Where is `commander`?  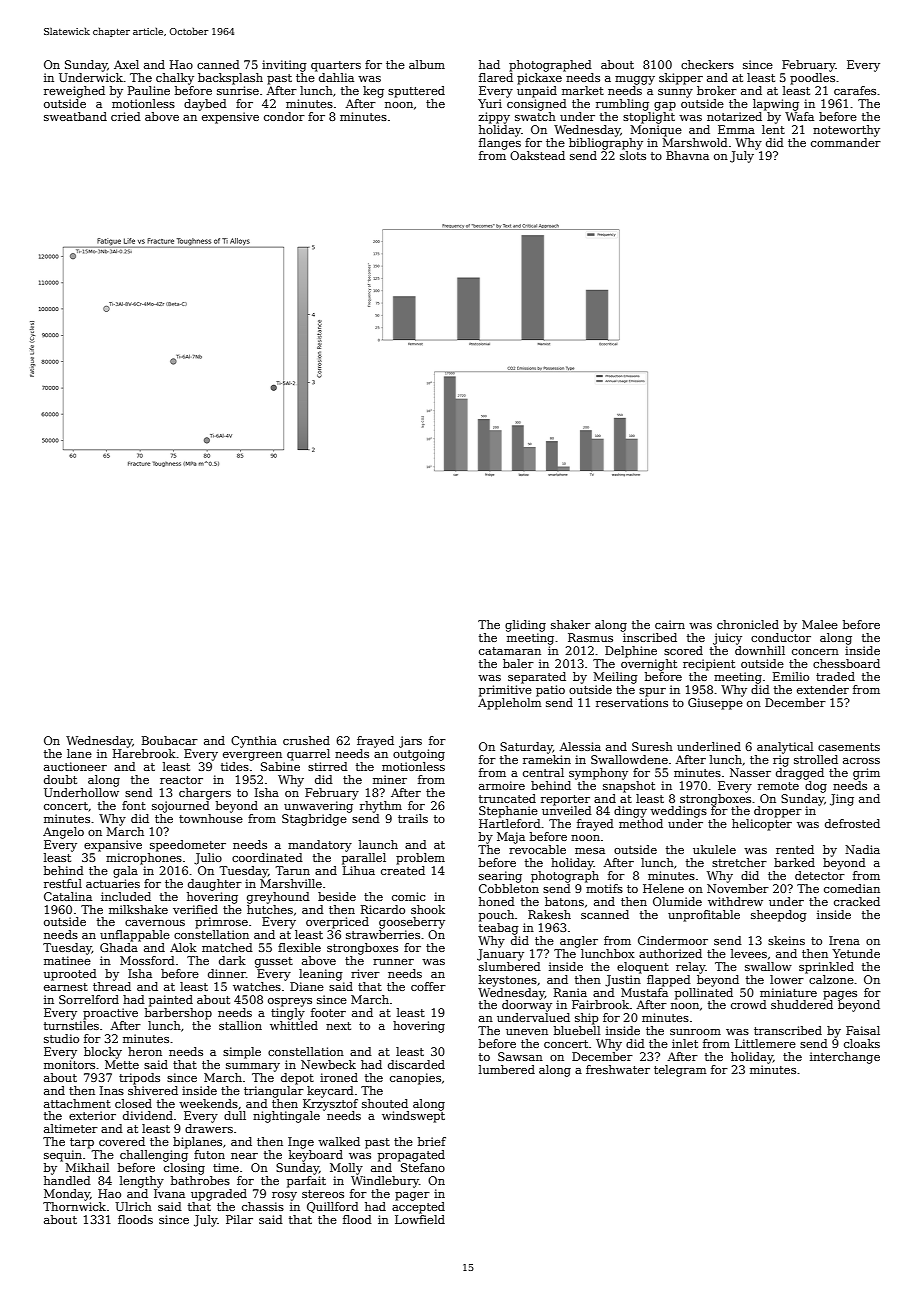 commander is located at coordinates (846, 142).
